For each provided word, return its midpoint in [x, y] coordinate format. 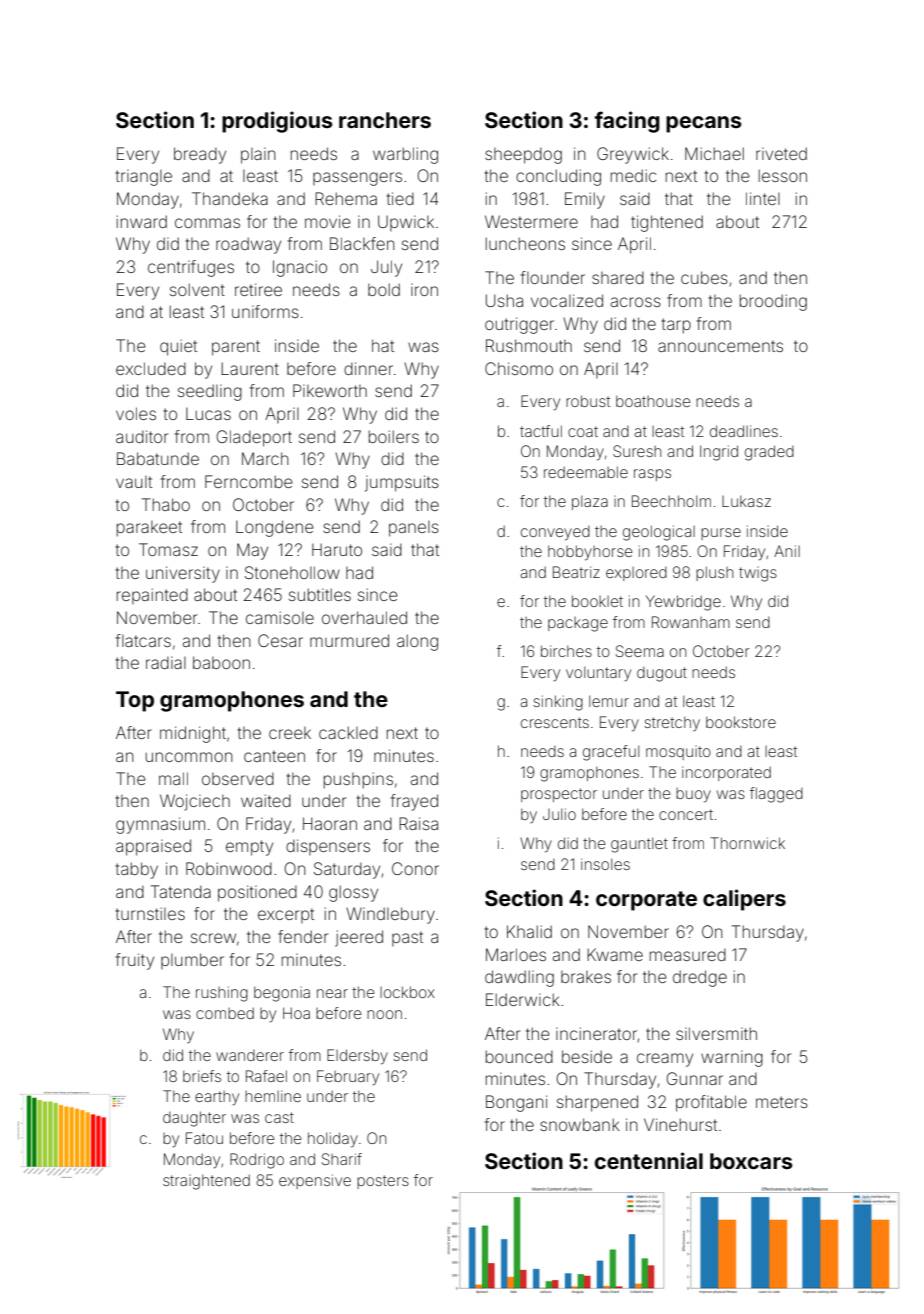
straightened [206, 1182]
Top [135, 701]
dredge [700, 978]
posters [383, 1182]
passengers [357, 179]
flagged [776, 795]
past [407, 938]
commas [207, 223]
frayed [414, 802]
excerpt [286, 915]
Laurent [250, 368]
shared [618, 277]
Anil [787, 551]
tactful [541, 431]
